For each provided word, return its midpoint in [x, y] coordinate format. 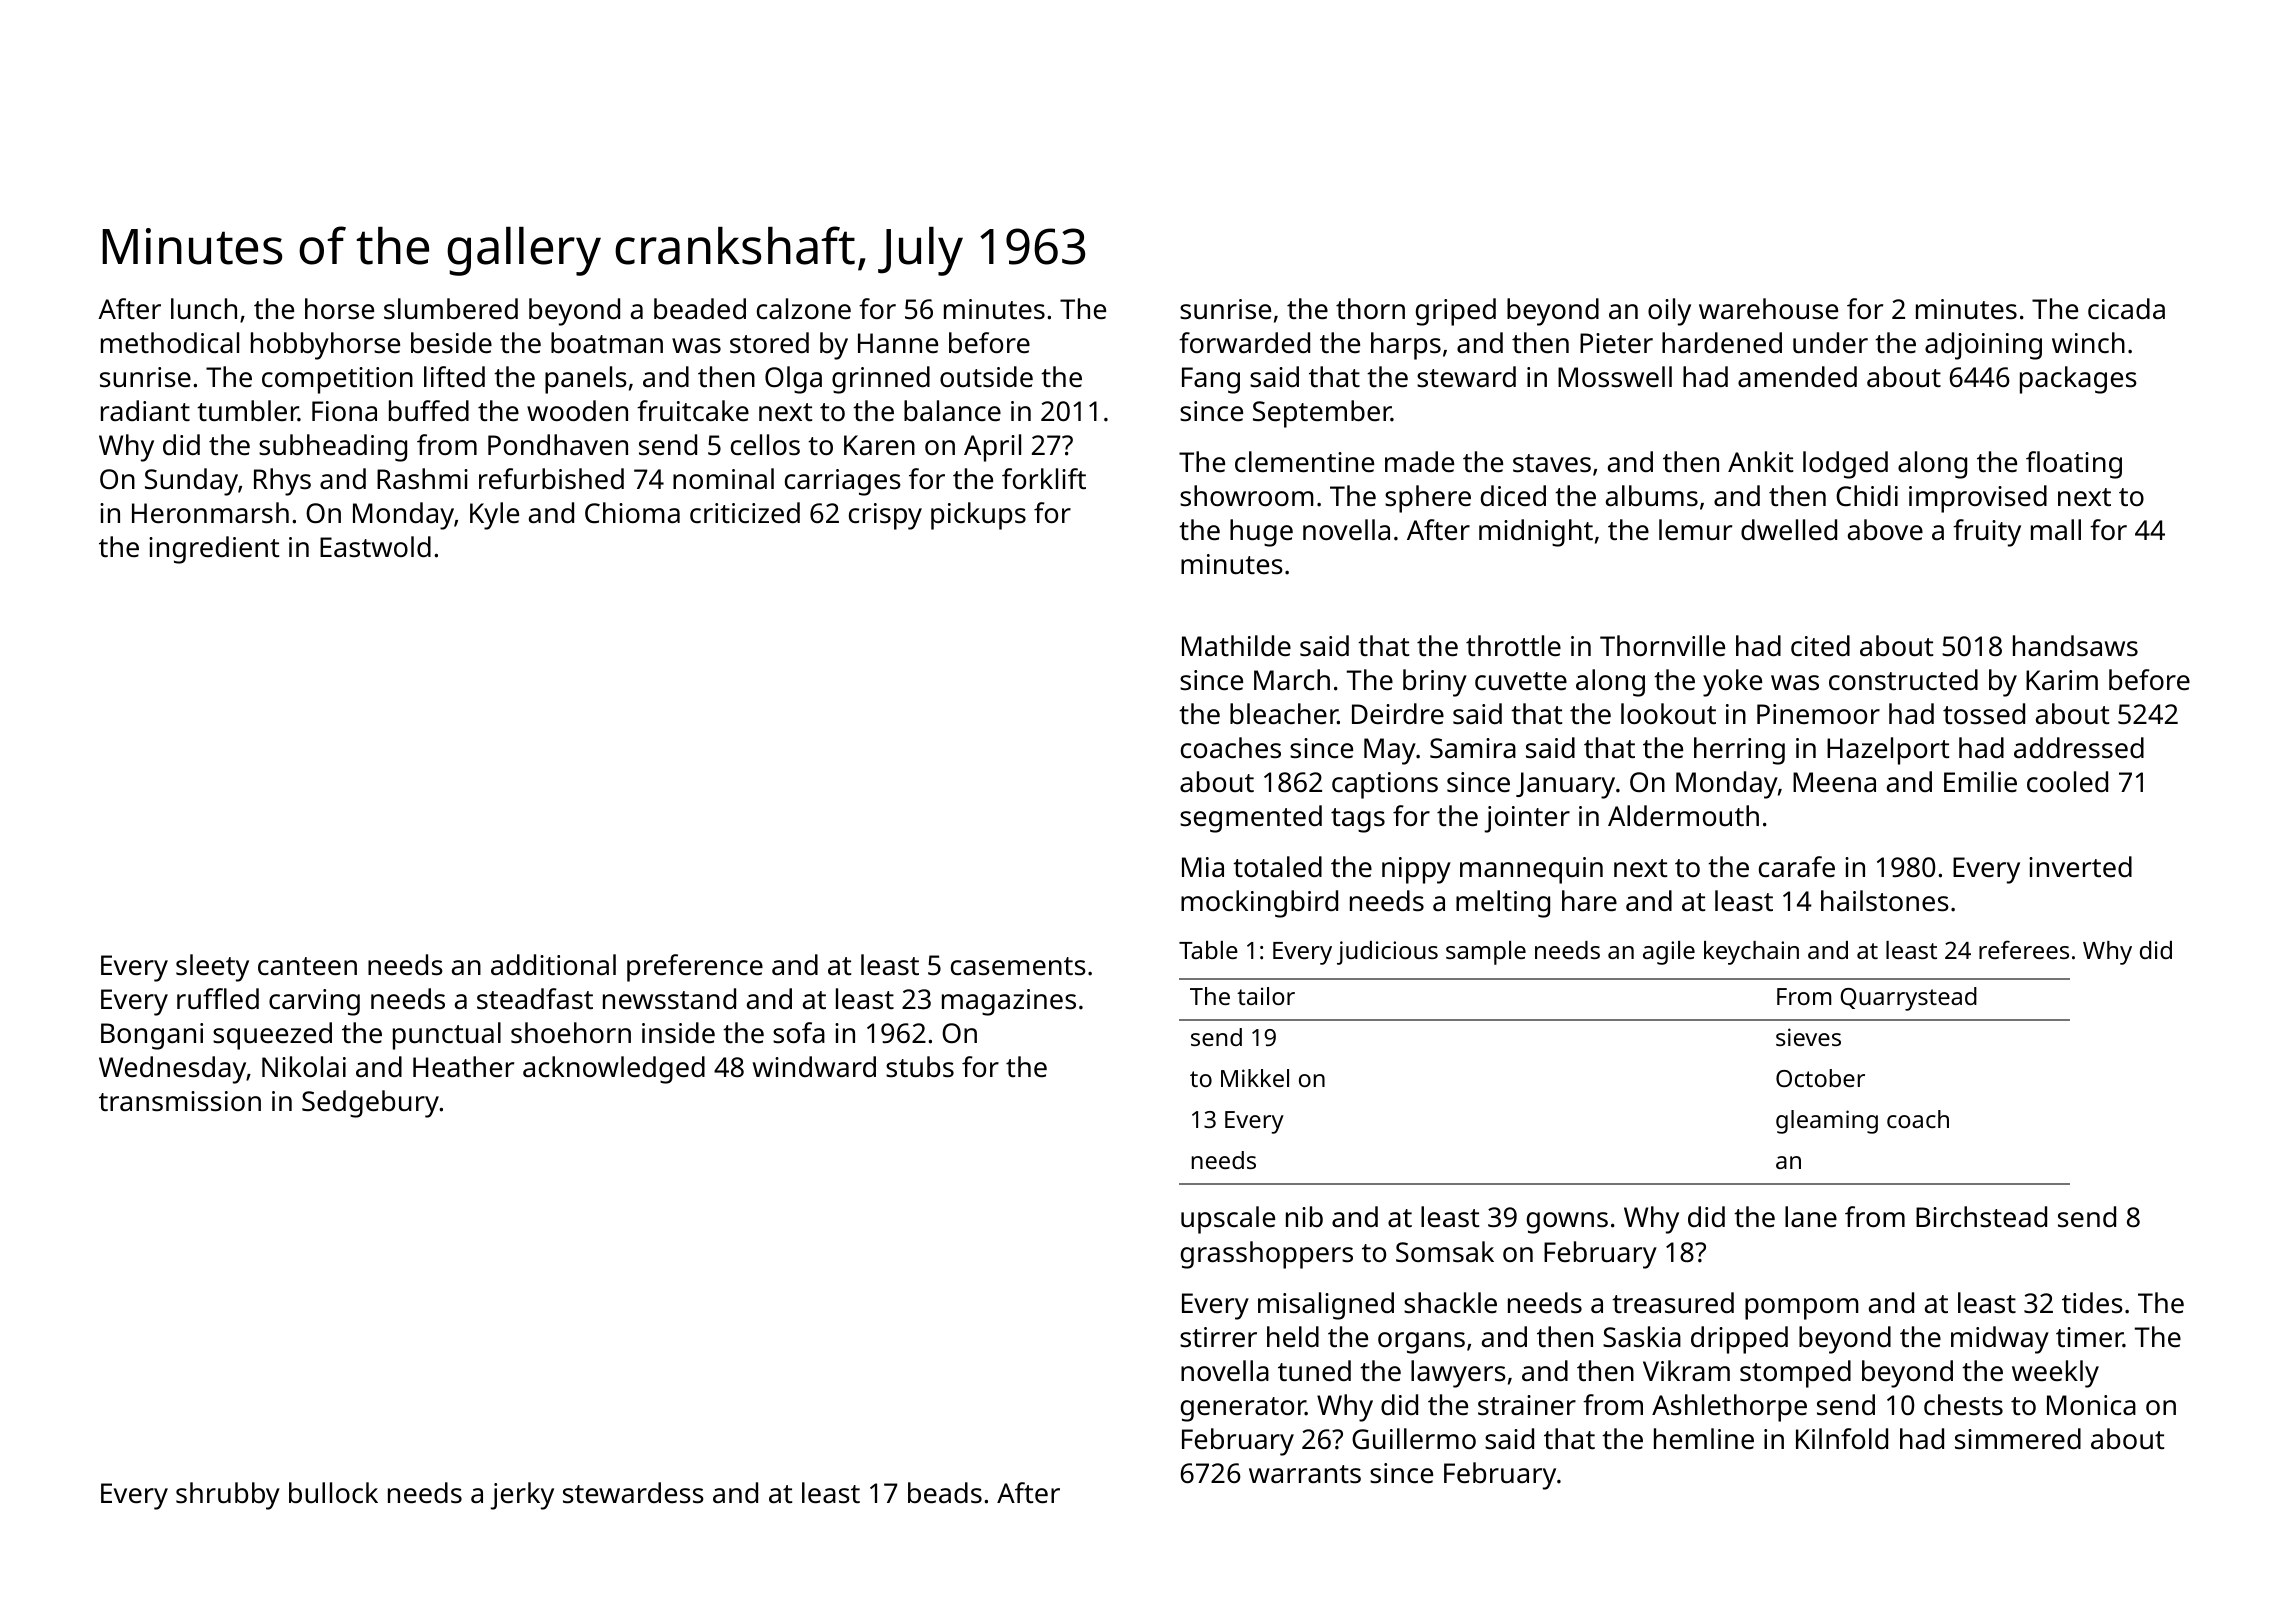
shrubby [228, 1496]
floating [2074, 465]
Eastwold [375, 546]
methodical [170, 342]
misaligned [1326, 1306]
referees [2024, 949]
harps [1406, 346]
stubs [920, 1067]
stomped [1795, 1374]
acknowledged [614, 1070]
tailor [1266, 996]
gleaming [1827, 1122]
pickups [978, 516]
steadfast [535, 999]
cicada [2126, 308]
